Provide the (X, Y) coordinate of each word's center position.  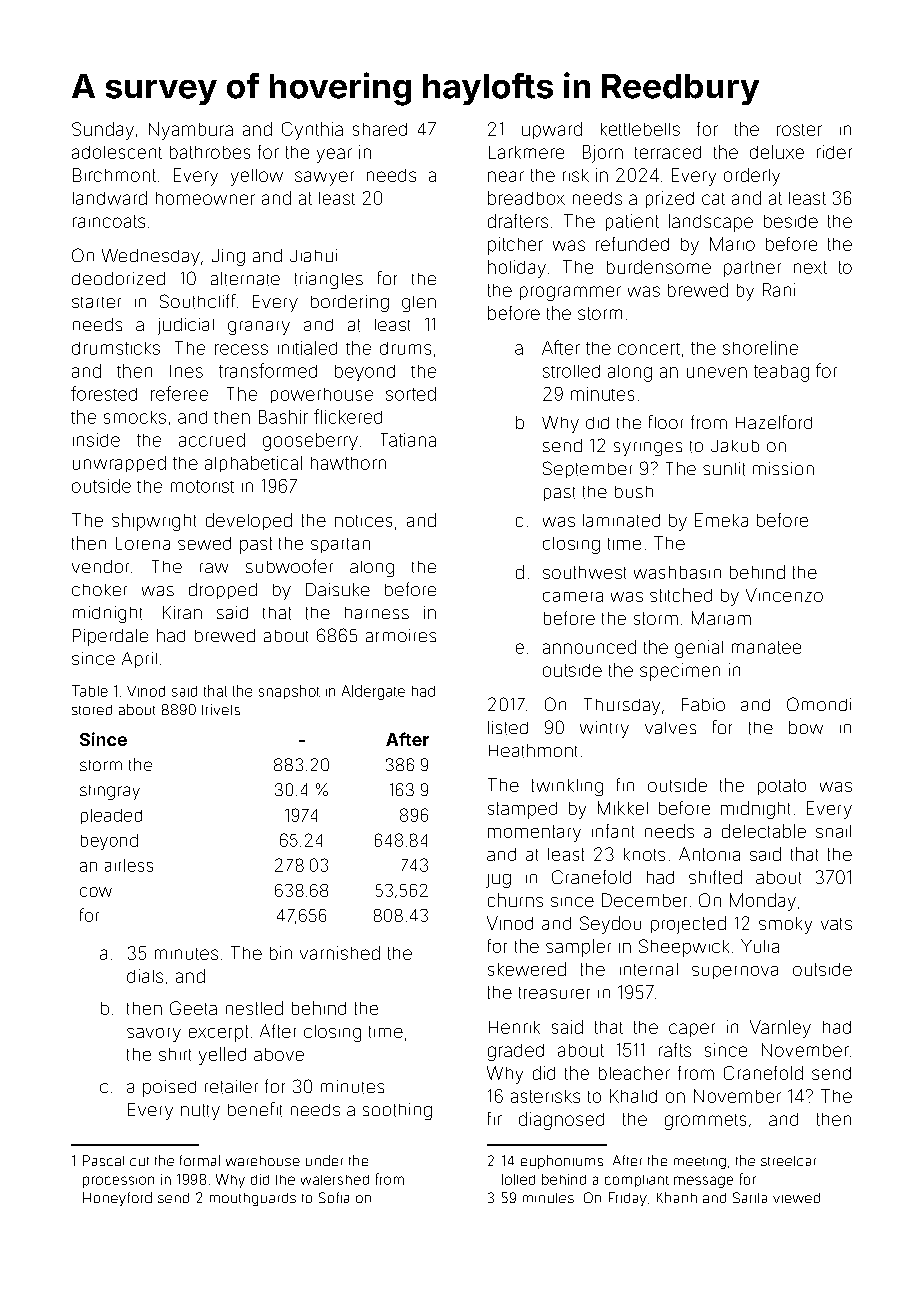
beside (791, 221)
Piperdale (110, 637)
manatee (766, 647)
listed (508, 728)
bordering (350, 303)
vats (836, 924)
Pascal (103, 1160)
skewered (527, 969)
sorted (411, 394)
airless (129, 865)
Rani (779, 290)
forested (104, 393)
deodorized (118, 278)
